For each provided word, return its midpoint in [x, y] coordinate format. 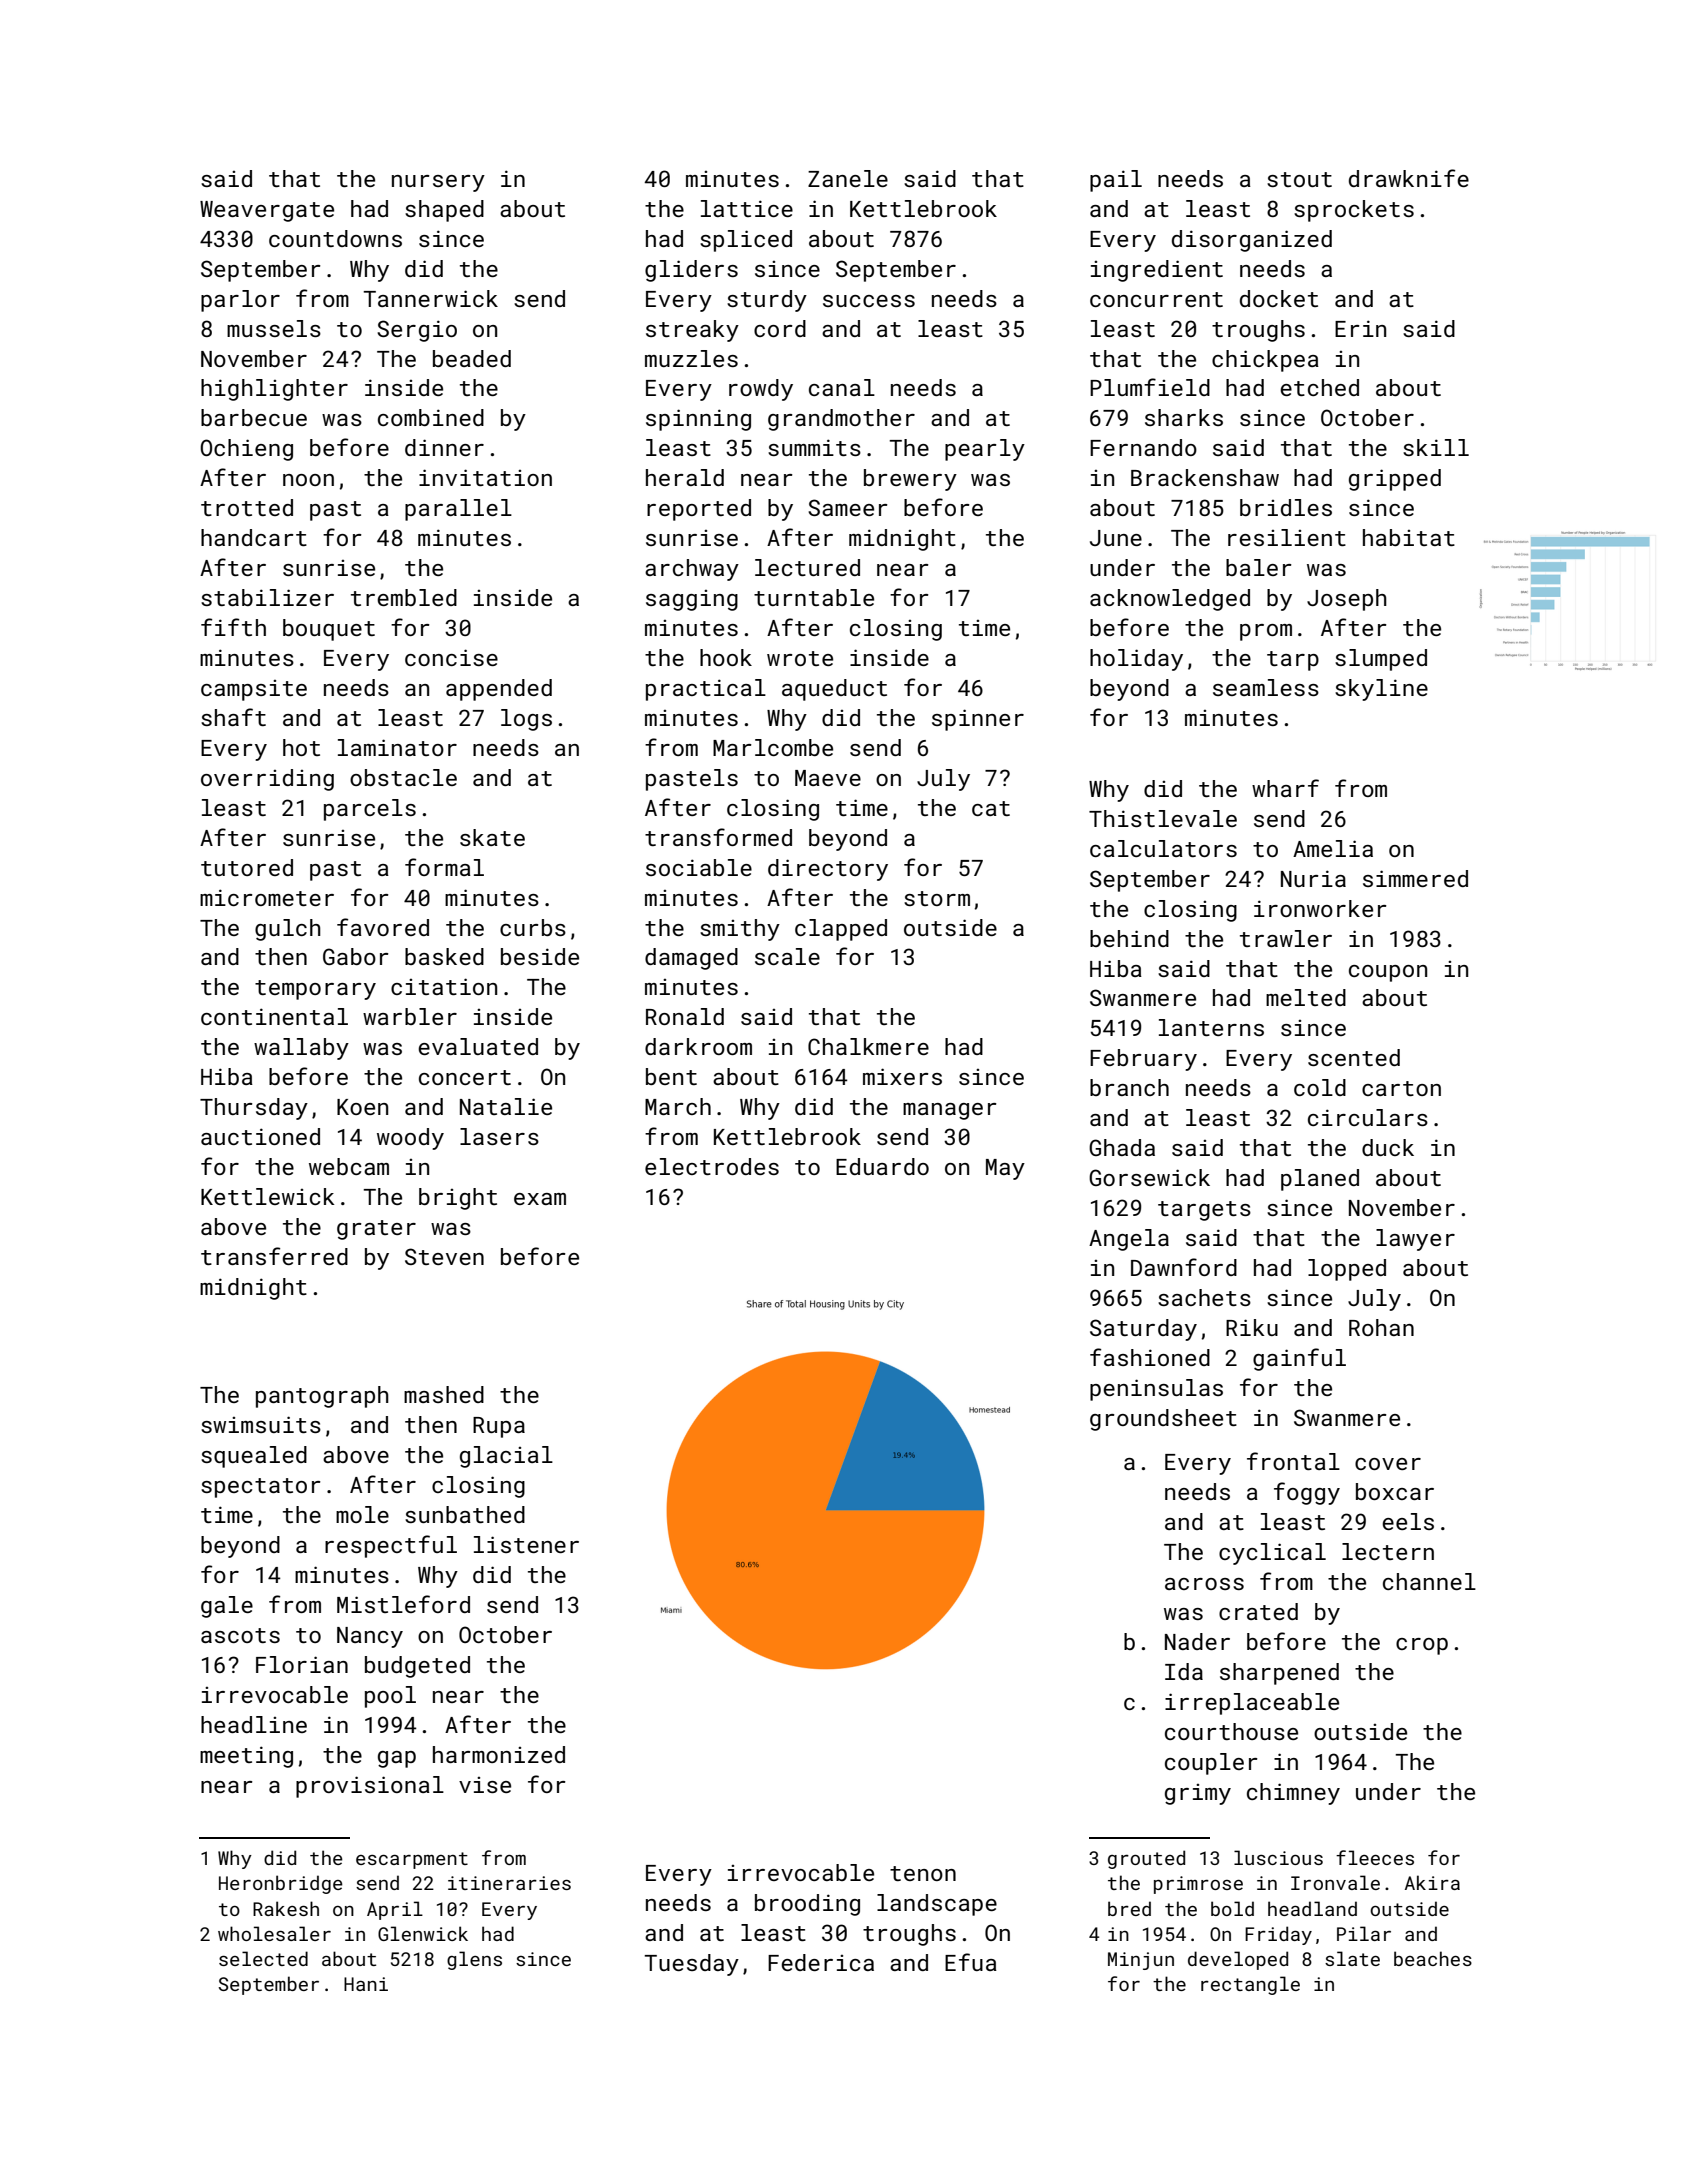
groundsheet [1163, 1420]
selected [263, 1958]
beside [540, 956]
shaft [233, 717]
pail [1116, 181]
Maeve [828, 778]
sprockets [1354, 211]
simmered [1415, 878]
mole [362, 1514]
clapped [841, 930]
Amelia [1333, 848]
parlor [240, 301]
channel [1429, 1581]
